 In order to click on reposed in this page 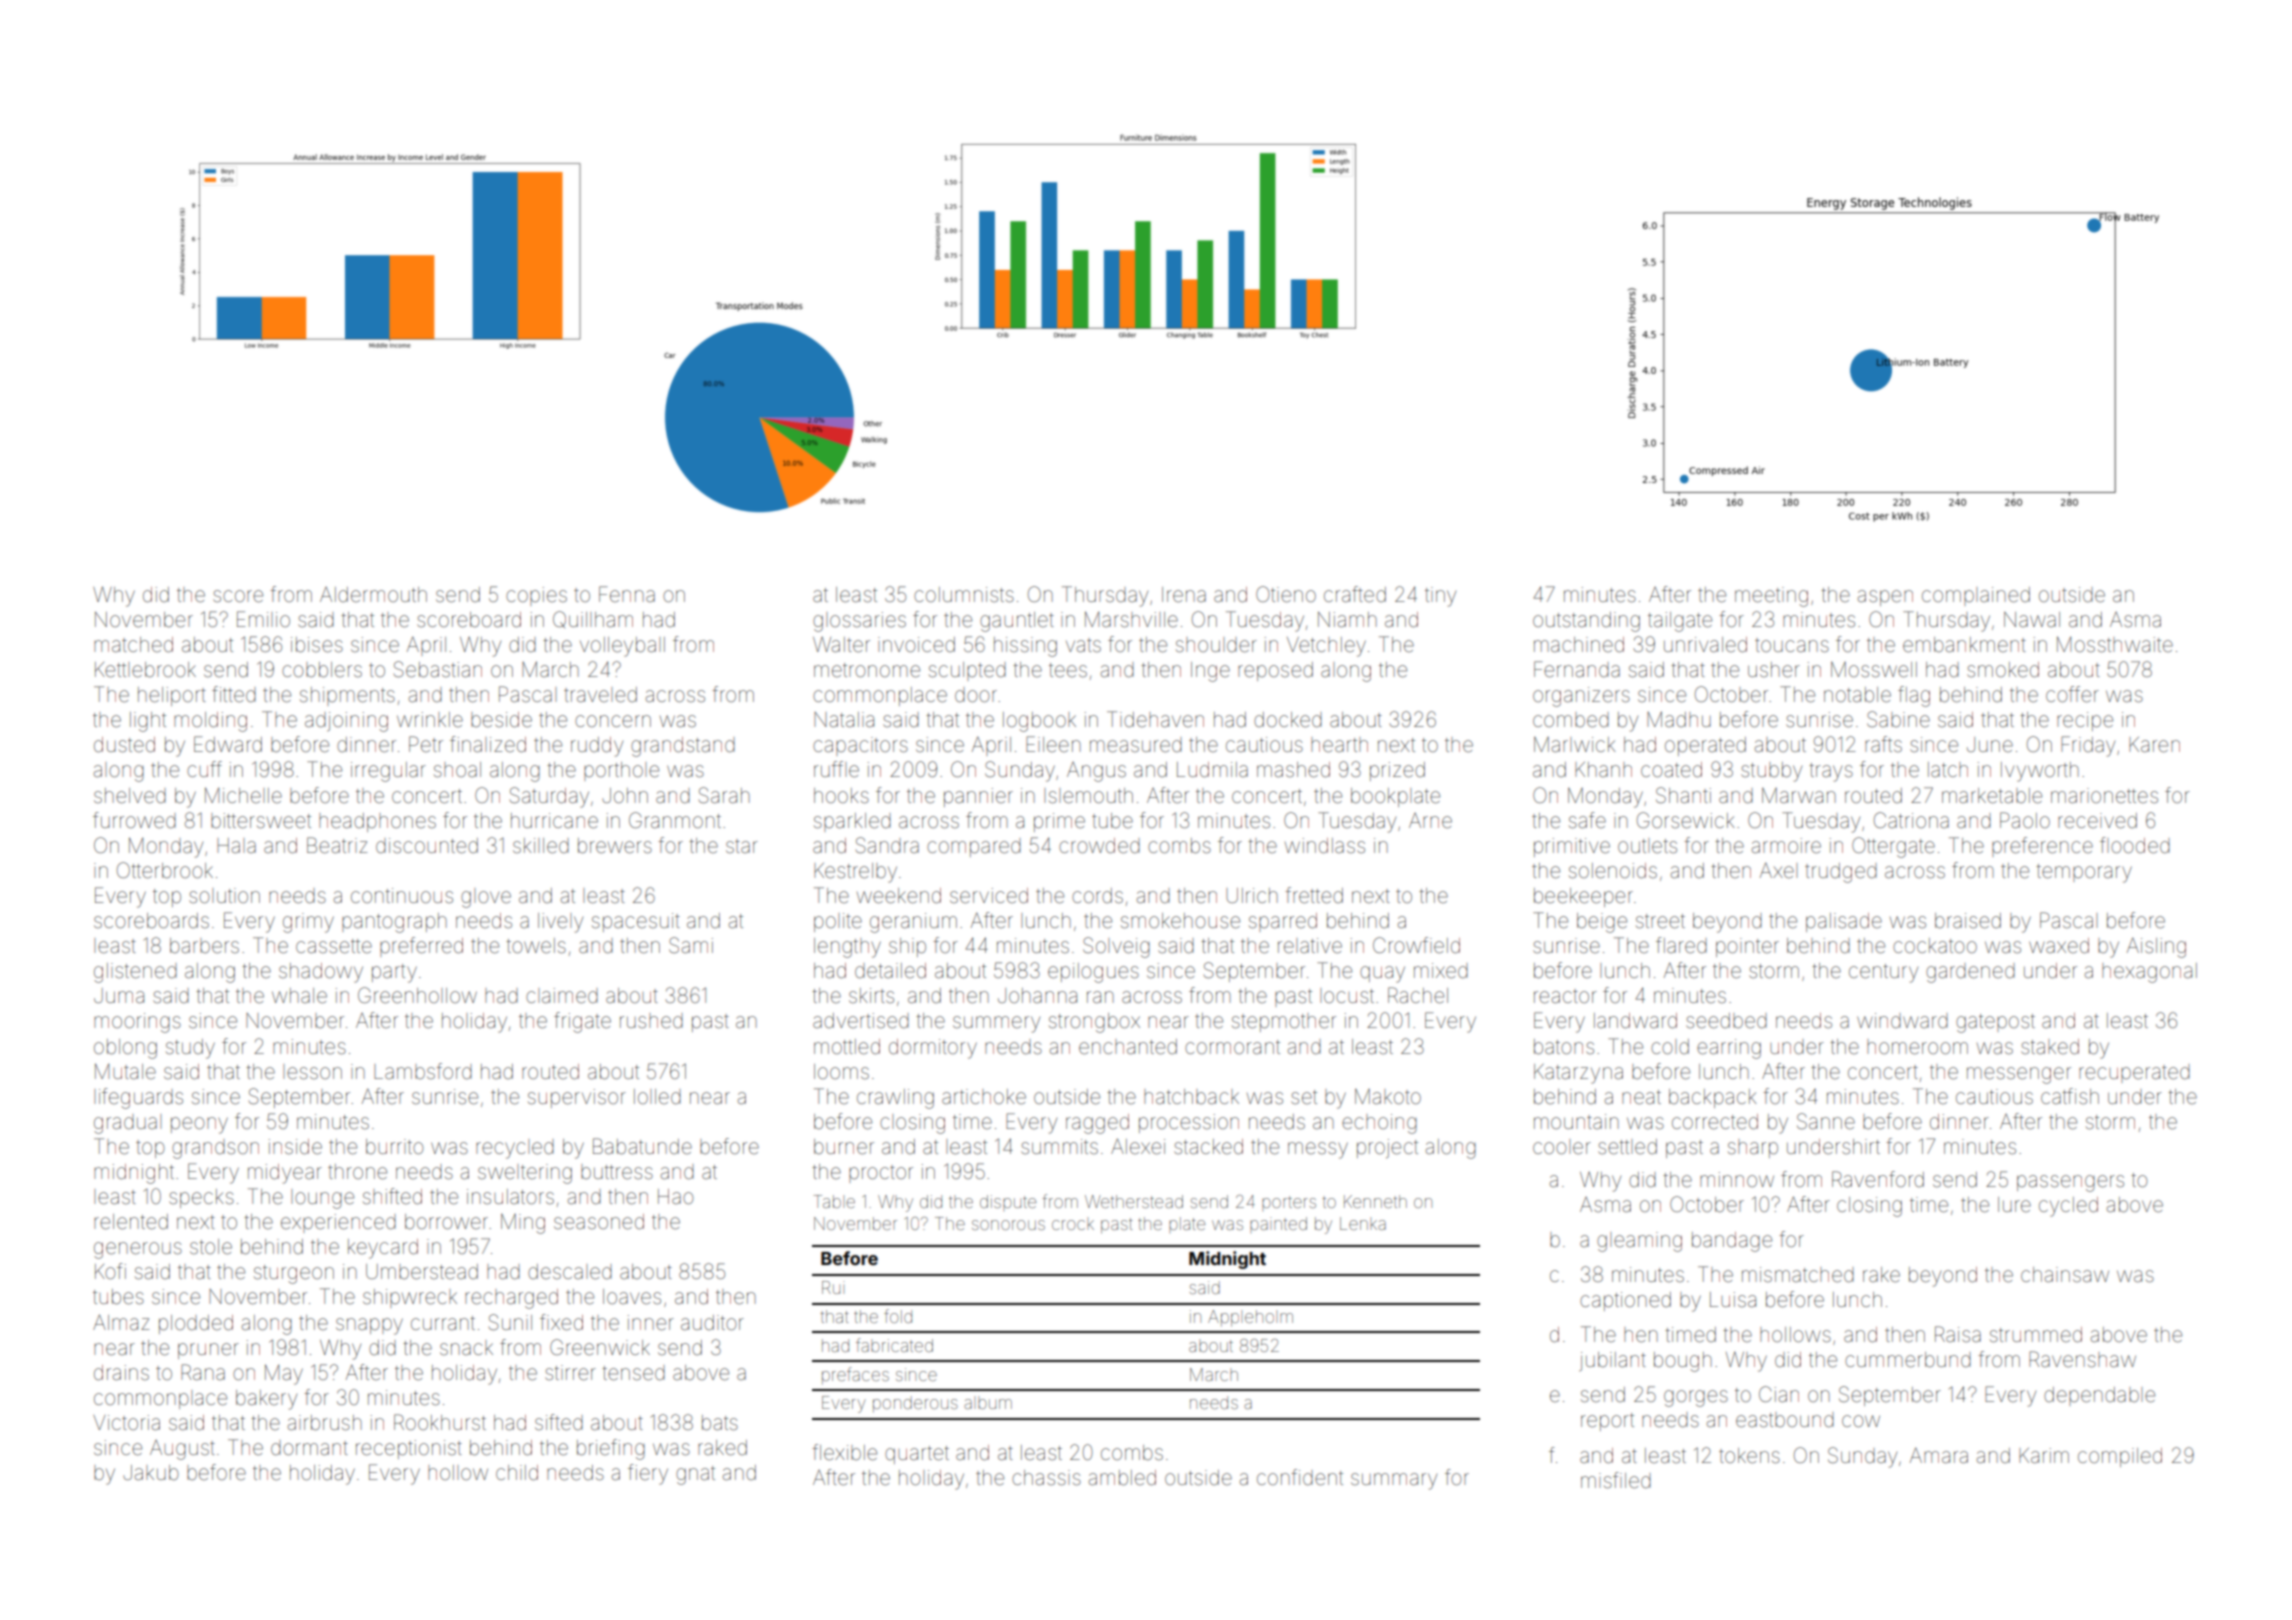, I will do `click(1275, 671)`.
